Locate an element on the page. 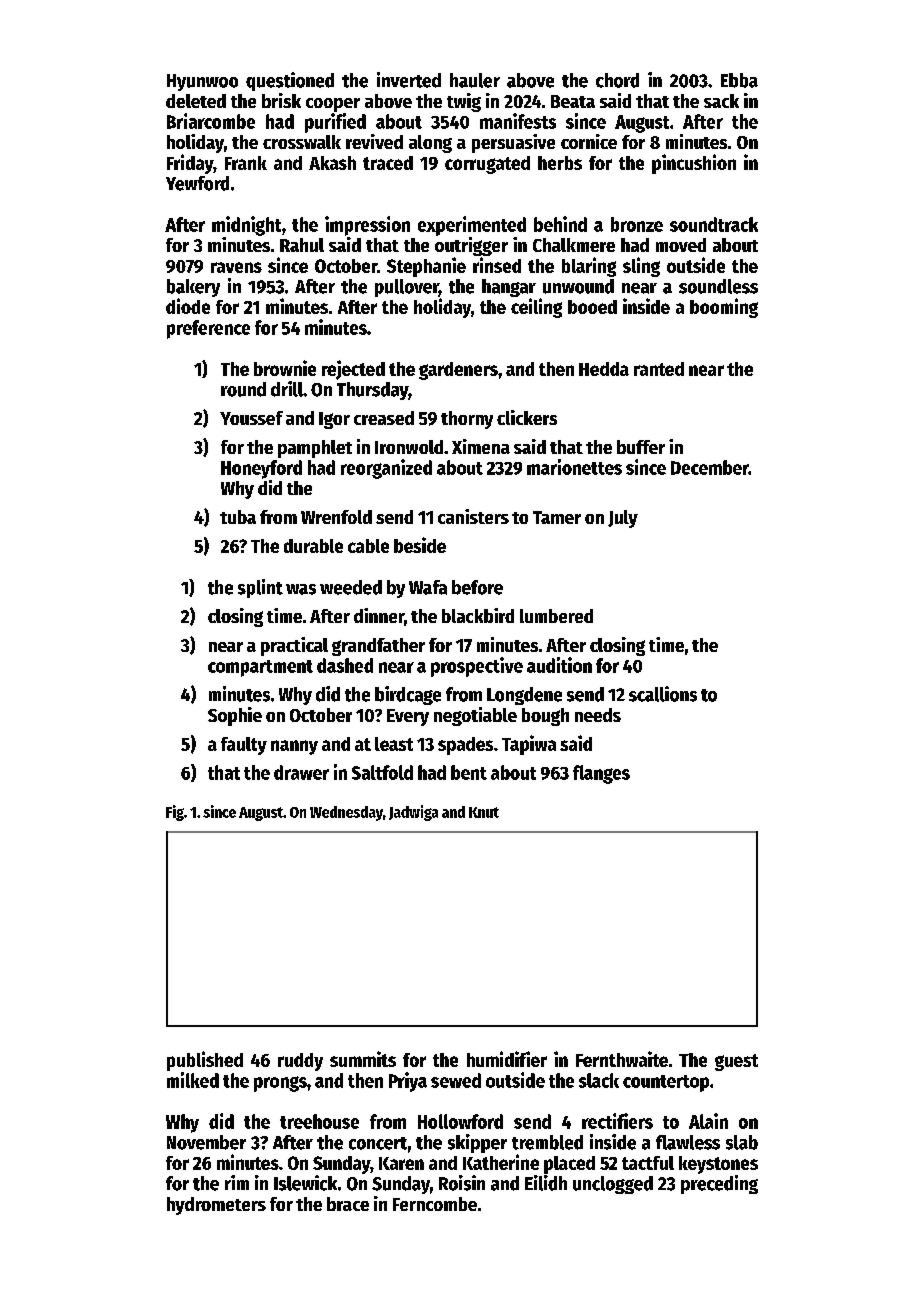 Image resolution: width=924 pixels, height=1311 pixels. Frank is located at coordinates (246, 163).
